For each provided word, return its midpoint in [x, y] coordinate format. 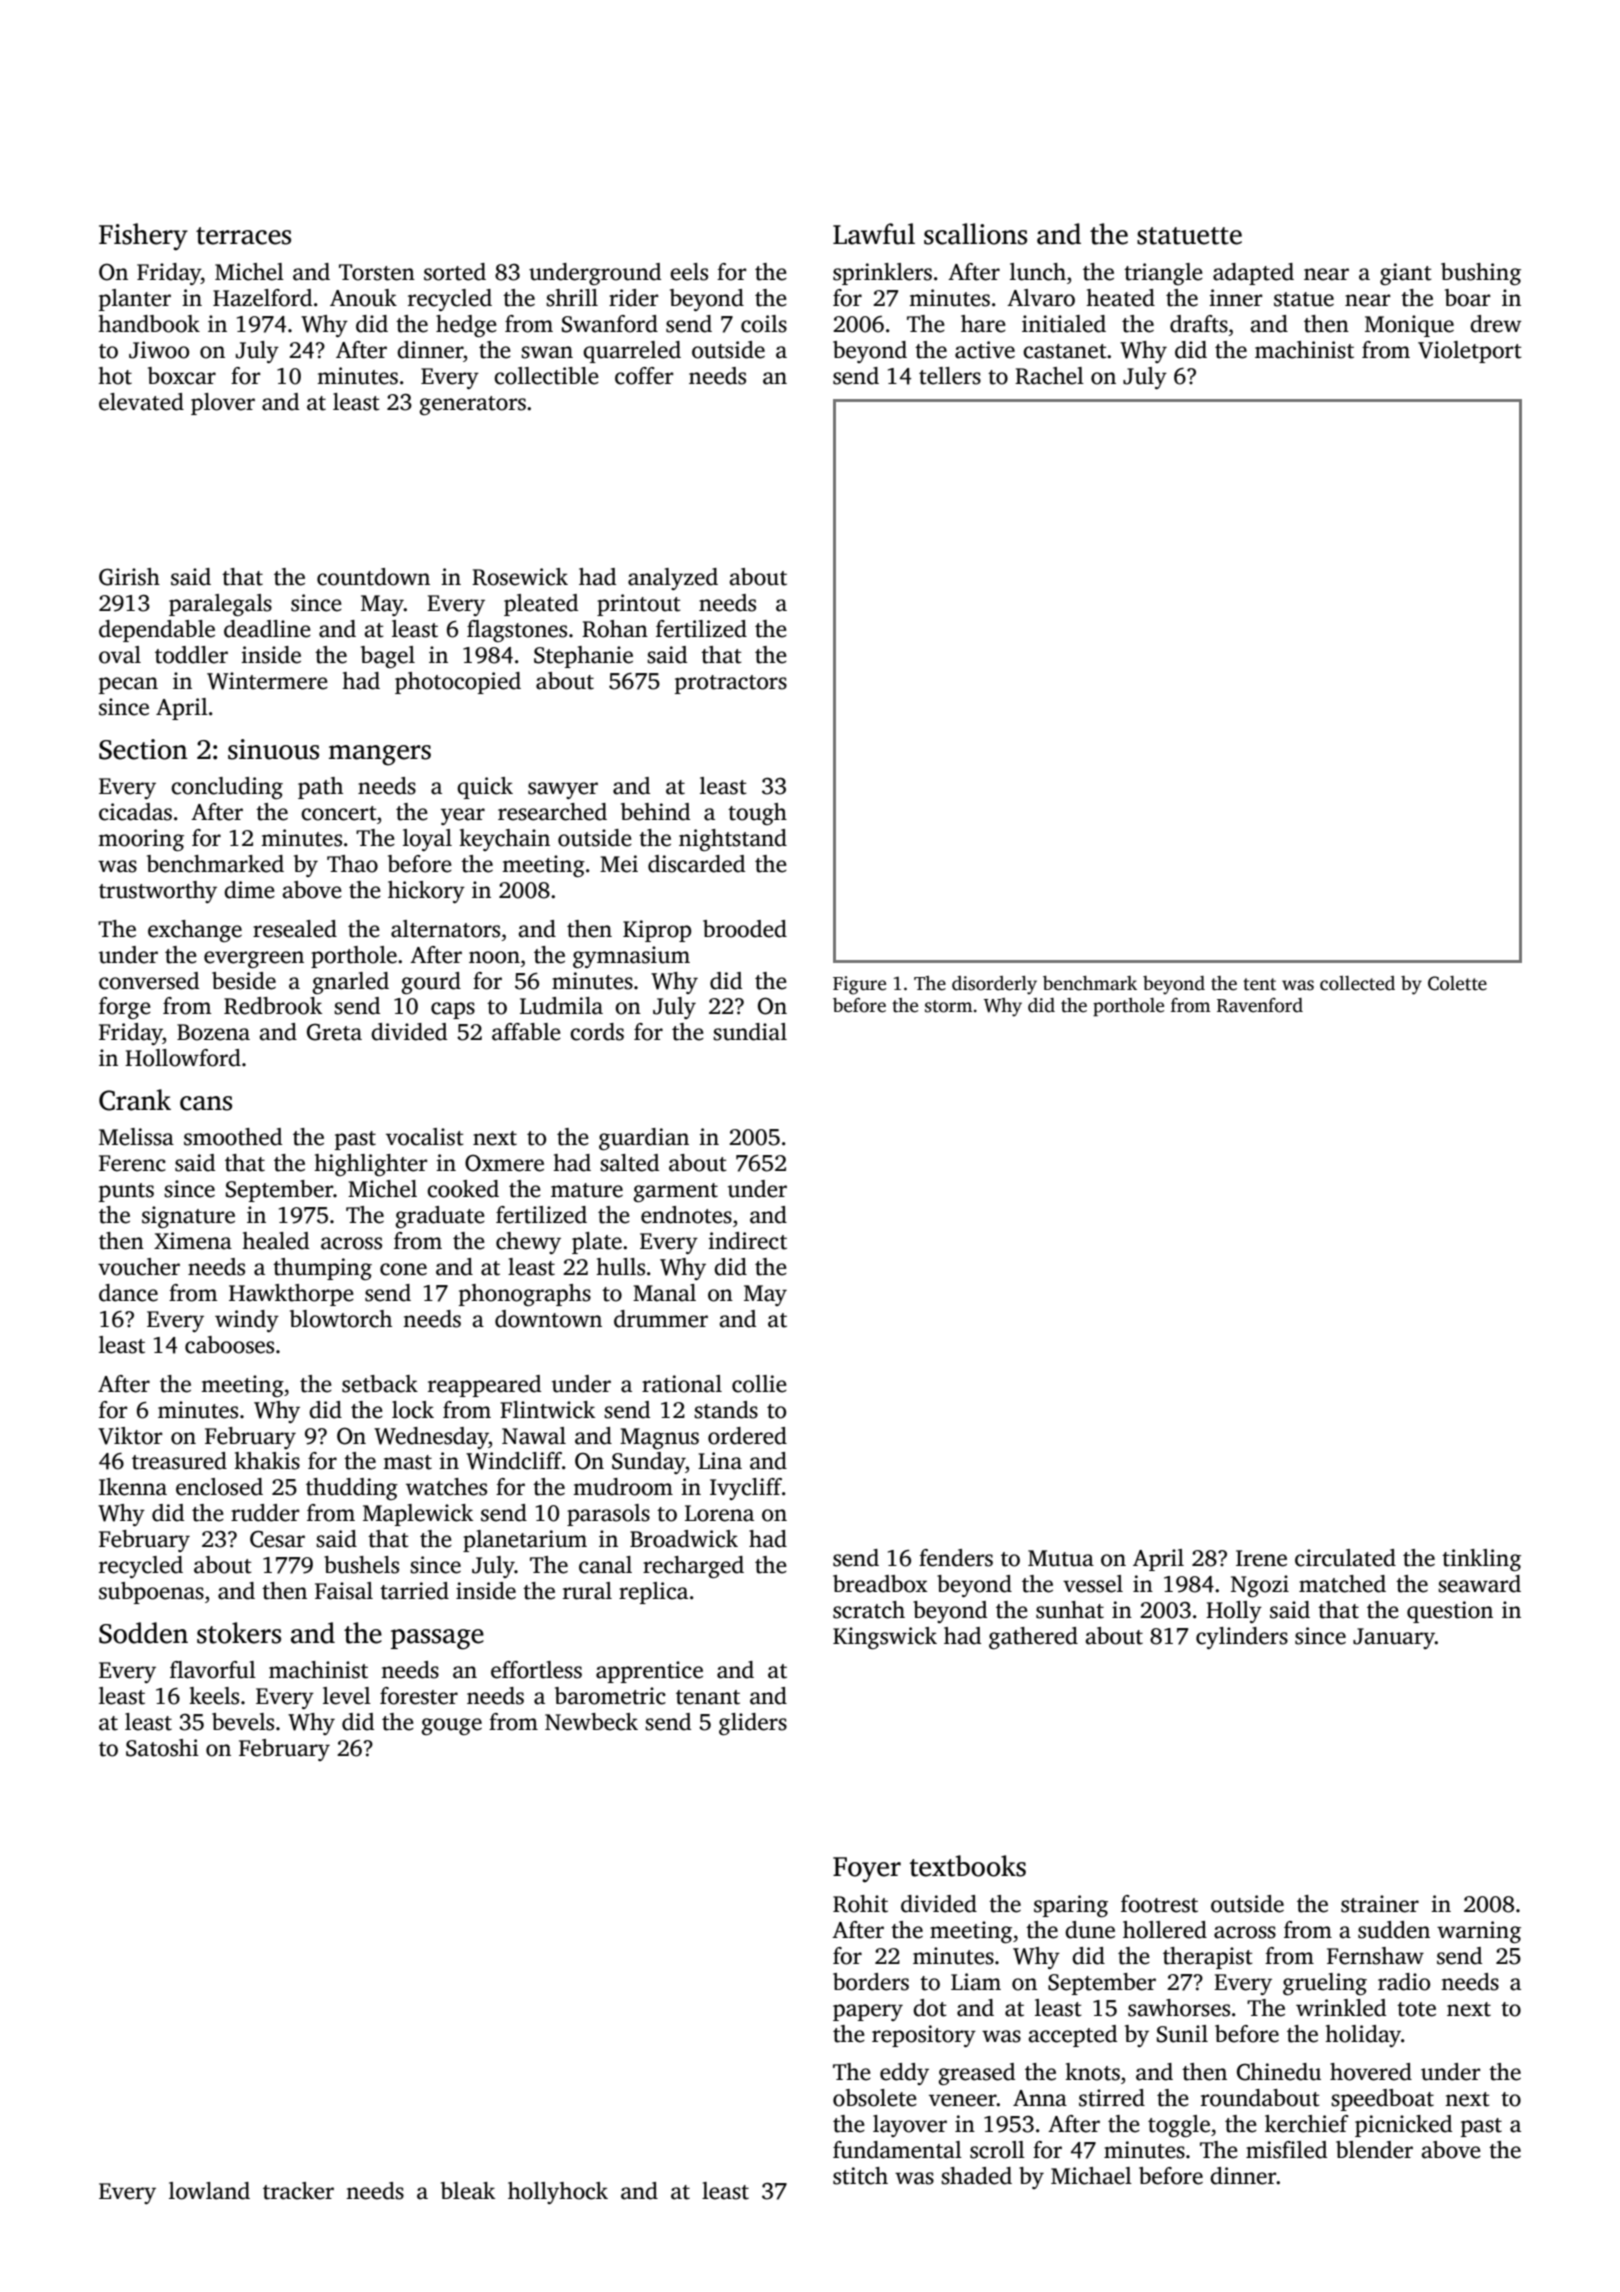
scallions [975, 234]
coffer [644, 376]
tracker [298, 2191]
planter [135, 300]
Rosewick [520, 577]
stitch [860, 2176]
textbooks [967, 1866]
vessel [1093, 1584]
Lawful [874, 234]
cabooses [229, 1345]
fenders [956, 1558]
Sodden [143, 1633]
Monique [1409, 326]
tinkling [1481, 1560]
